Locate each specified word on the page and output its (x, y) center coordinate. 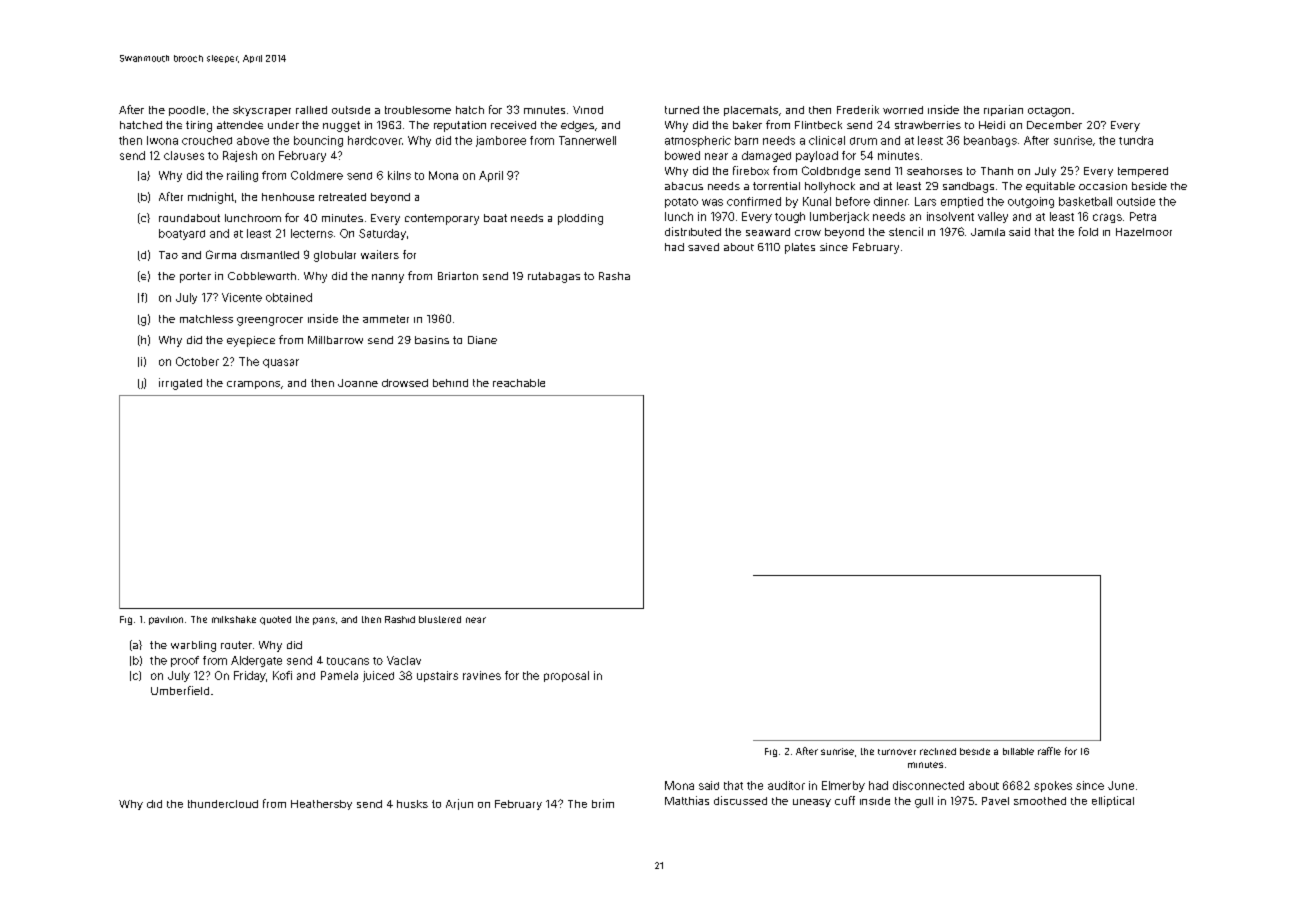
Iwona (162, 140)
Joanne (358, 383)
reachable (519, 383)
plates (800, 248)
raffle (1049, 751)
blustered (440, 619)
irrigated (180, 384)
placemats (751, 111)
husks (412, 804)
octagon (1049, 112)
